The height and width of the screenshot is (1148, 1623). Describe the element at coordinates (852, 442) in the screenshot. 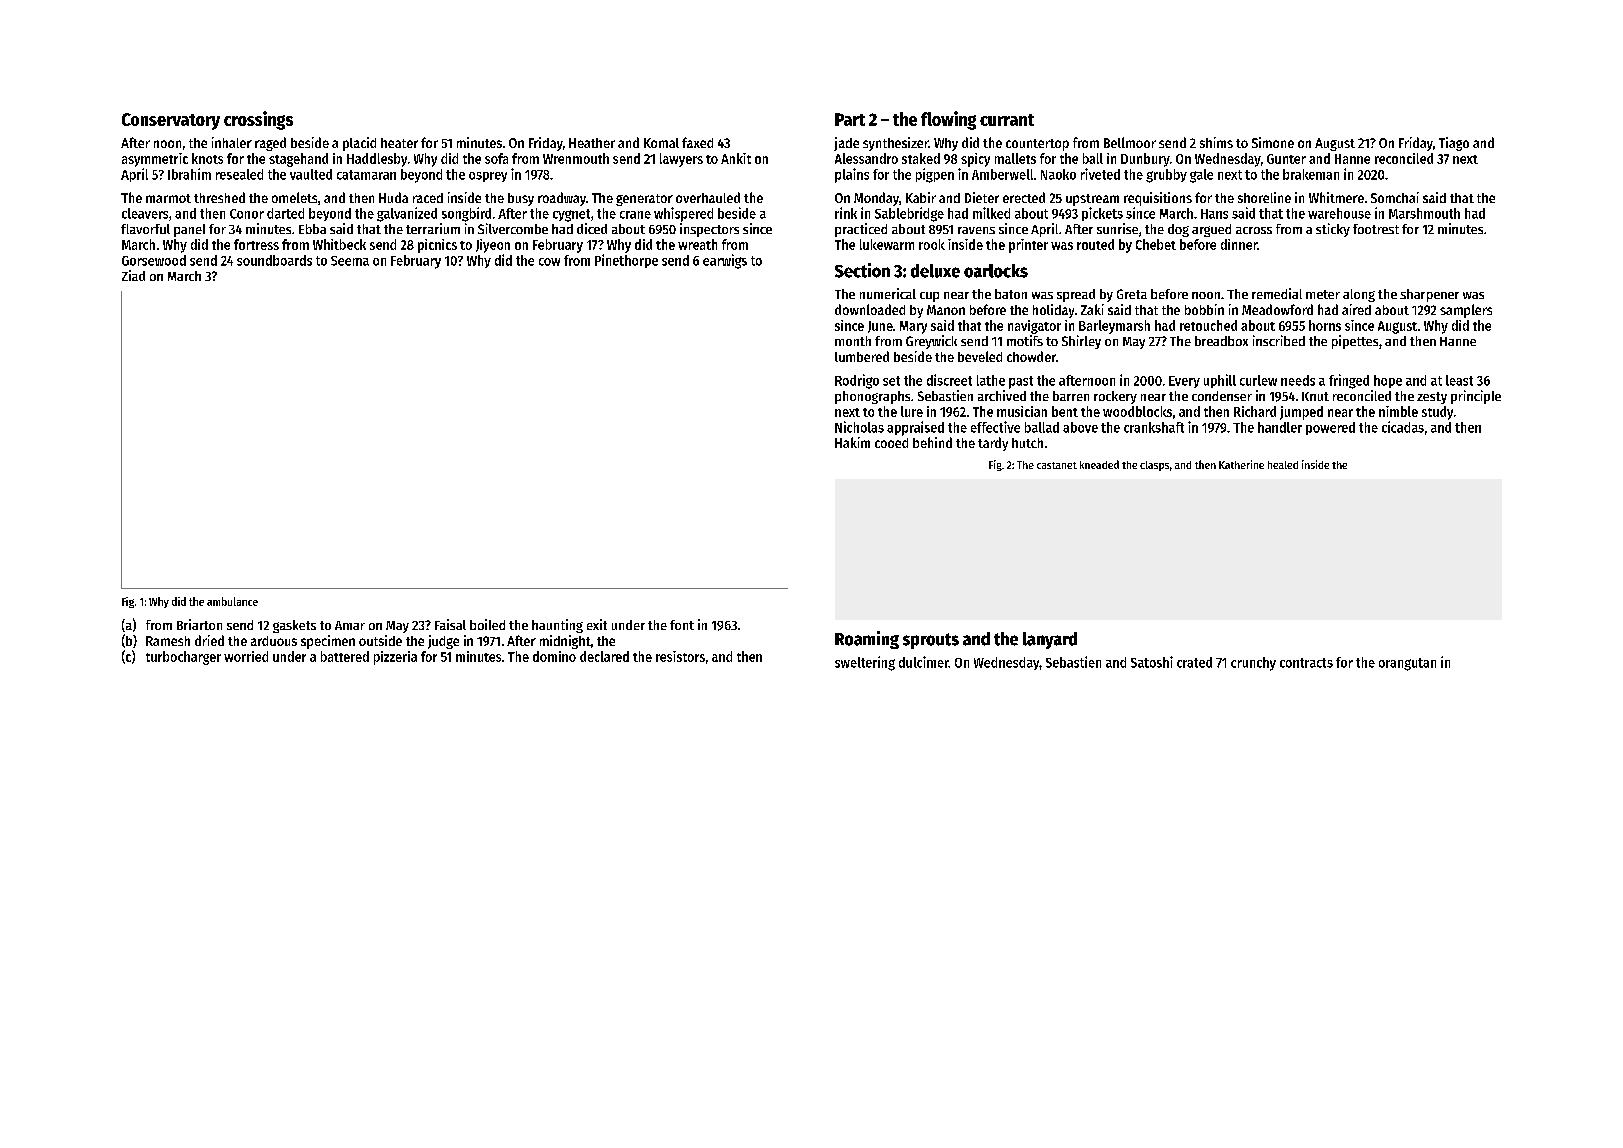

I see `Hakim` at that location.
